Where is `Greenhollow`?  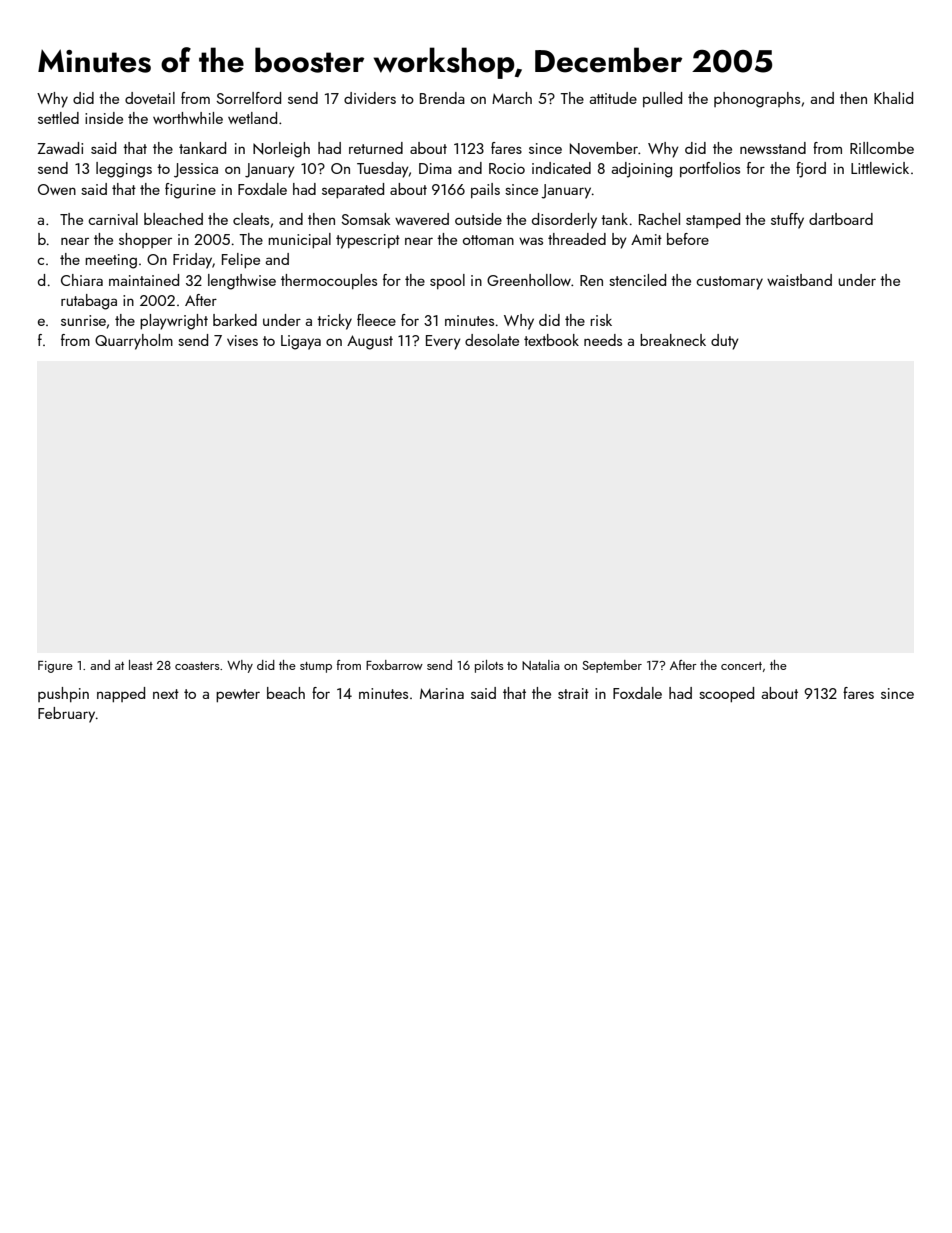
Greenhollow is located at coordinates (529, 280).
